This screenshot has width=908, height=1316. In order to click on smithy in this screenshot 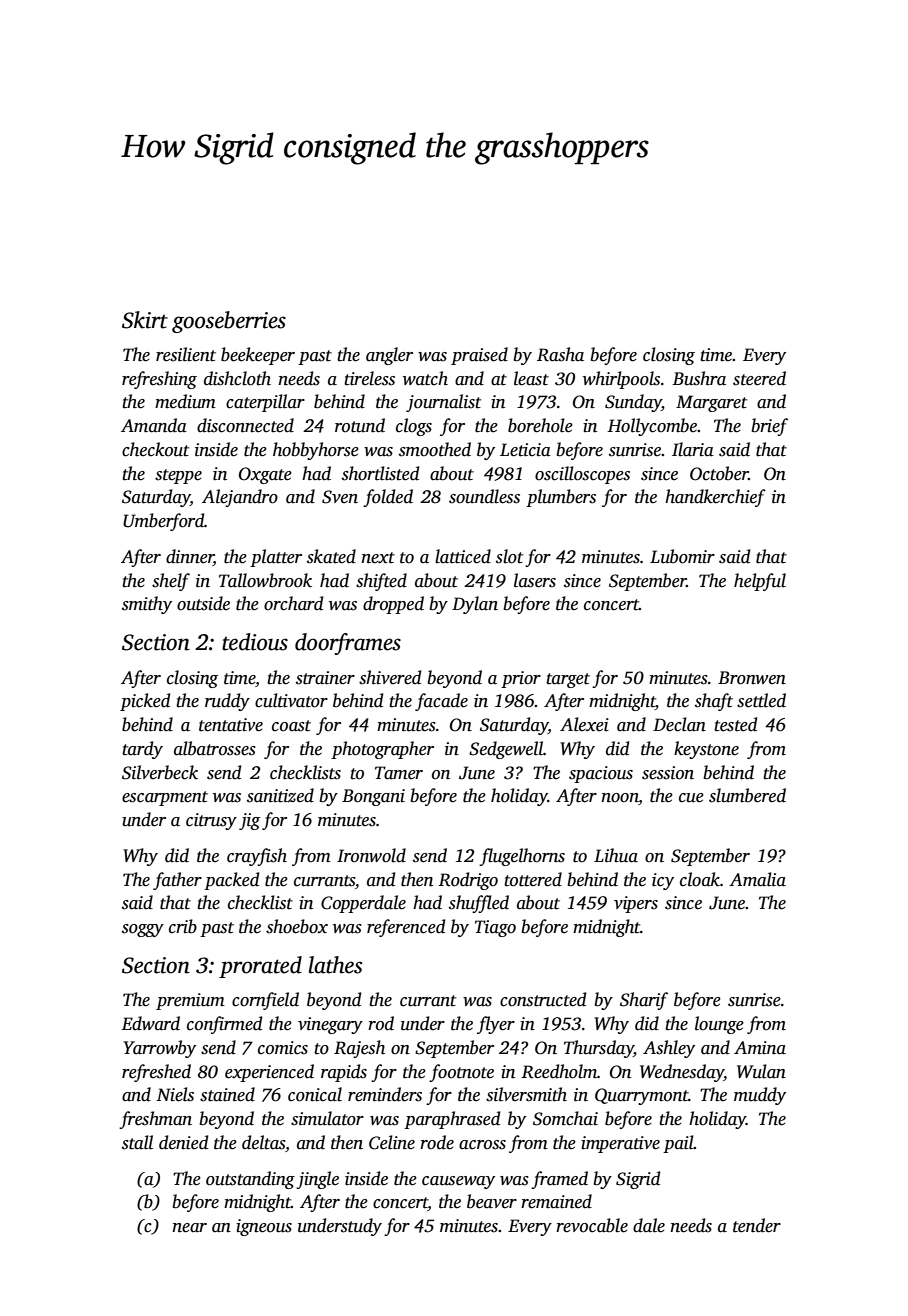, I will do `click(147, 605)`.
